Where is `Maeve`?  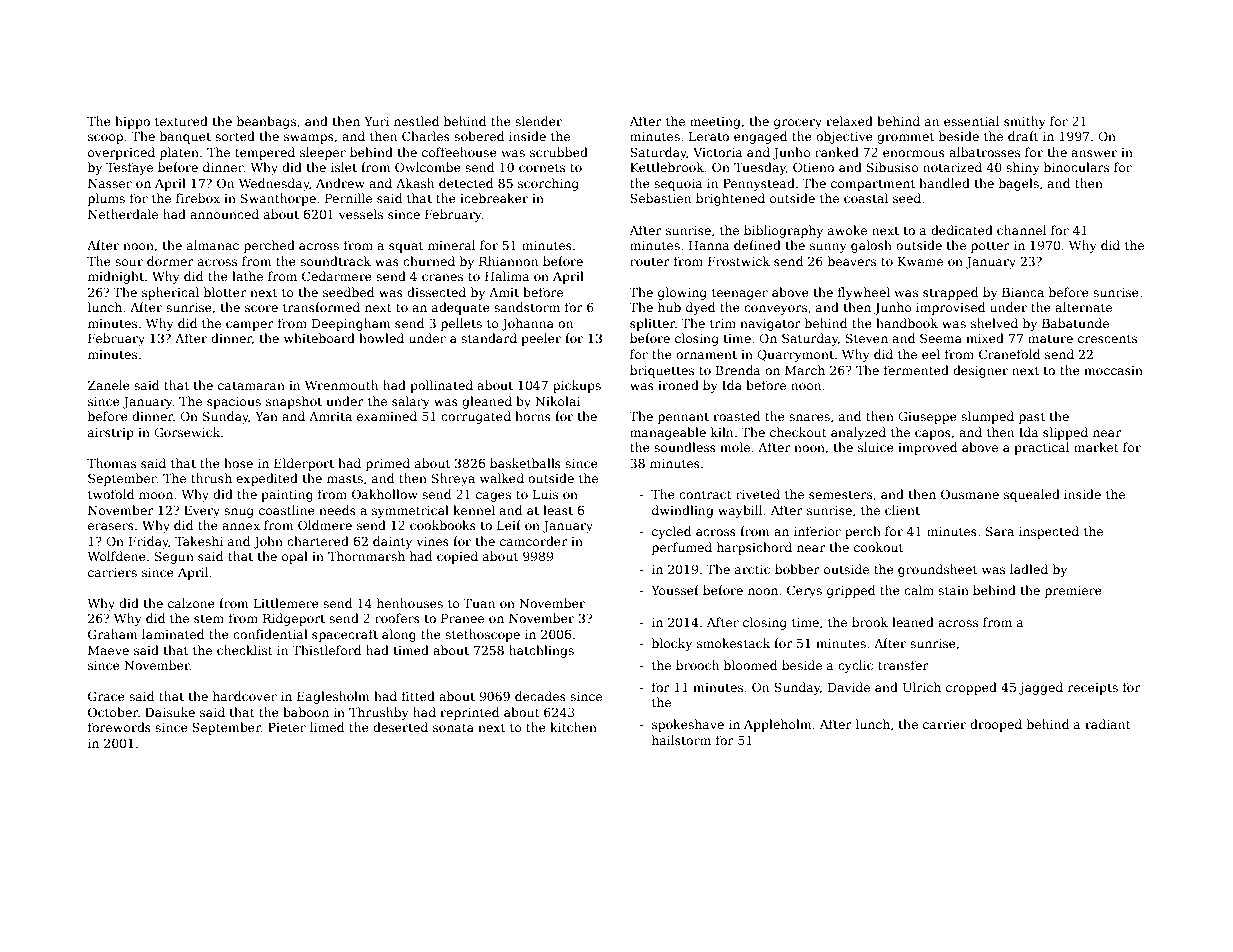
Maeve is located at coordinates (108, 650).
